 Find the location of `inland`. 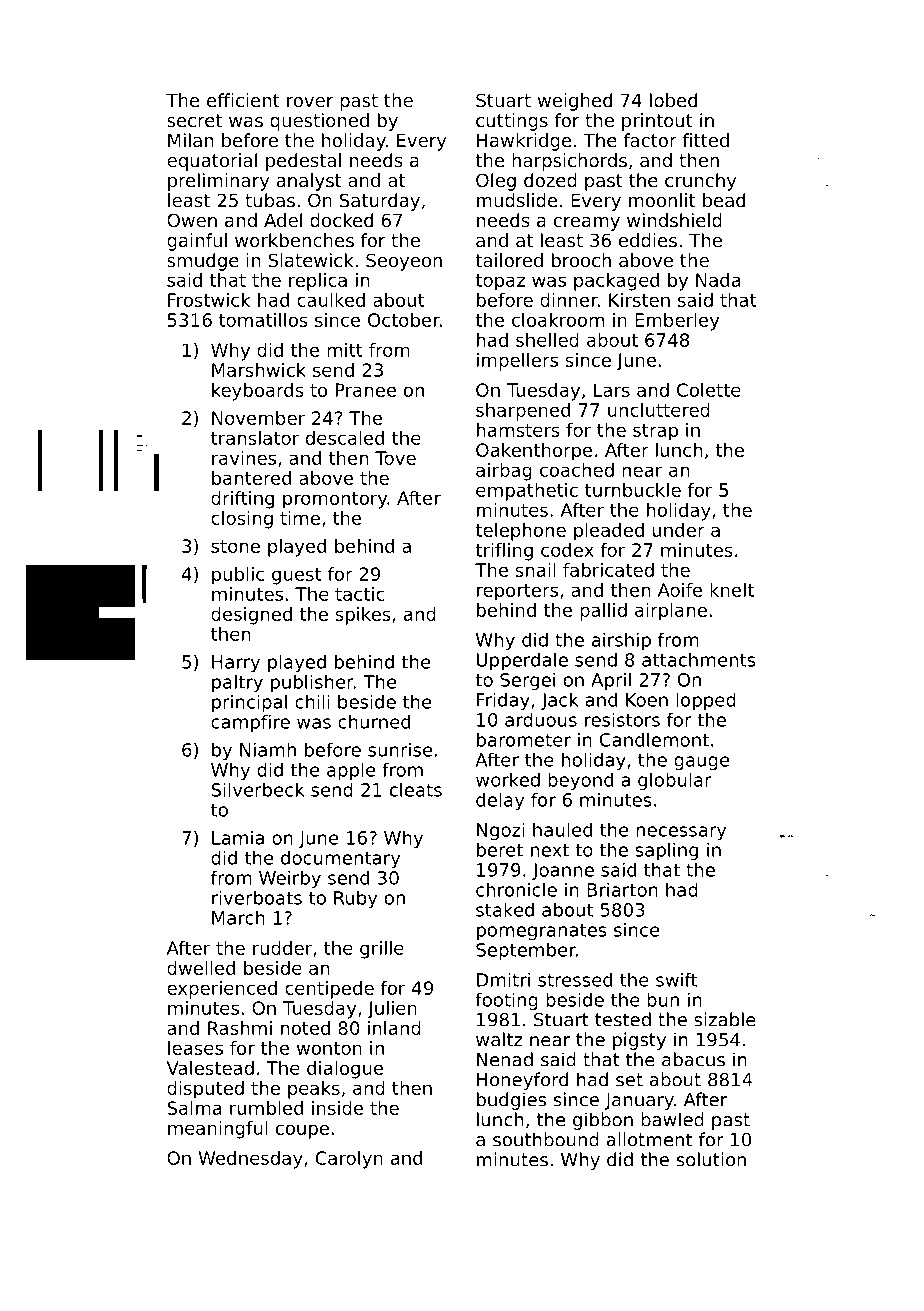

inland is located at coordinates (394, 1028).
